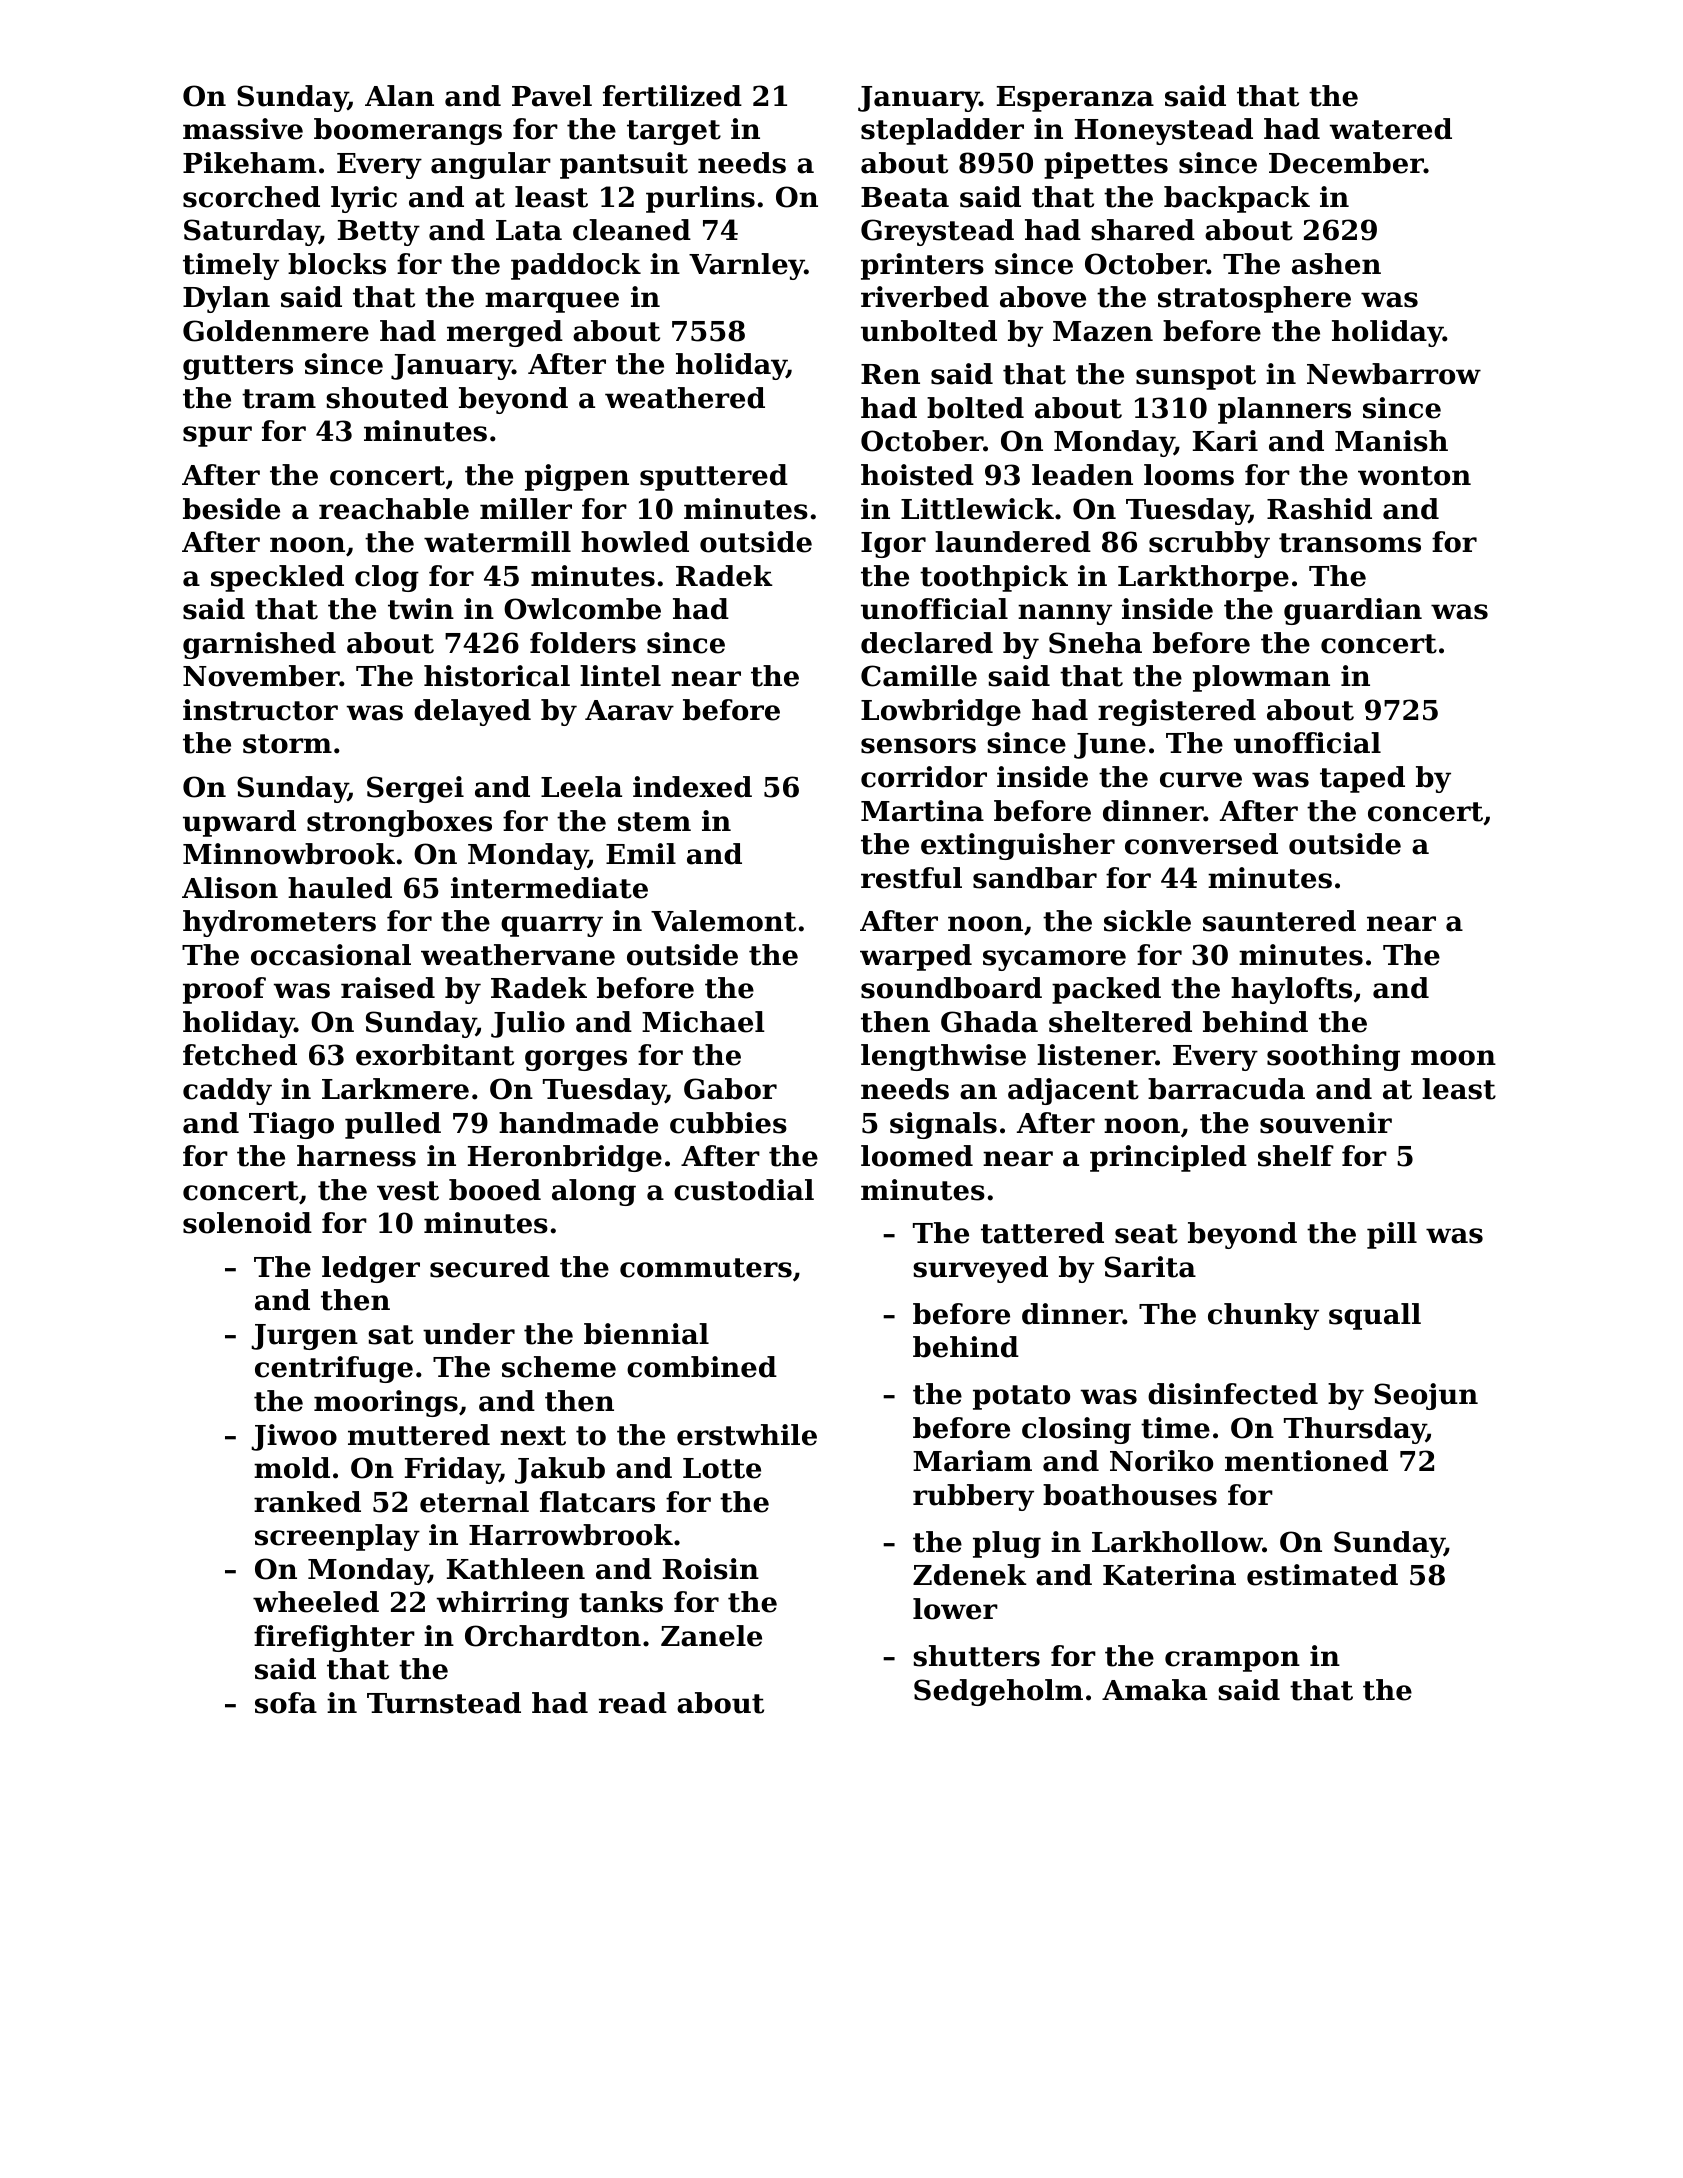 This screenshot has height=2178, width=1683. I want to click on strongboxes, so click(399, 823).
